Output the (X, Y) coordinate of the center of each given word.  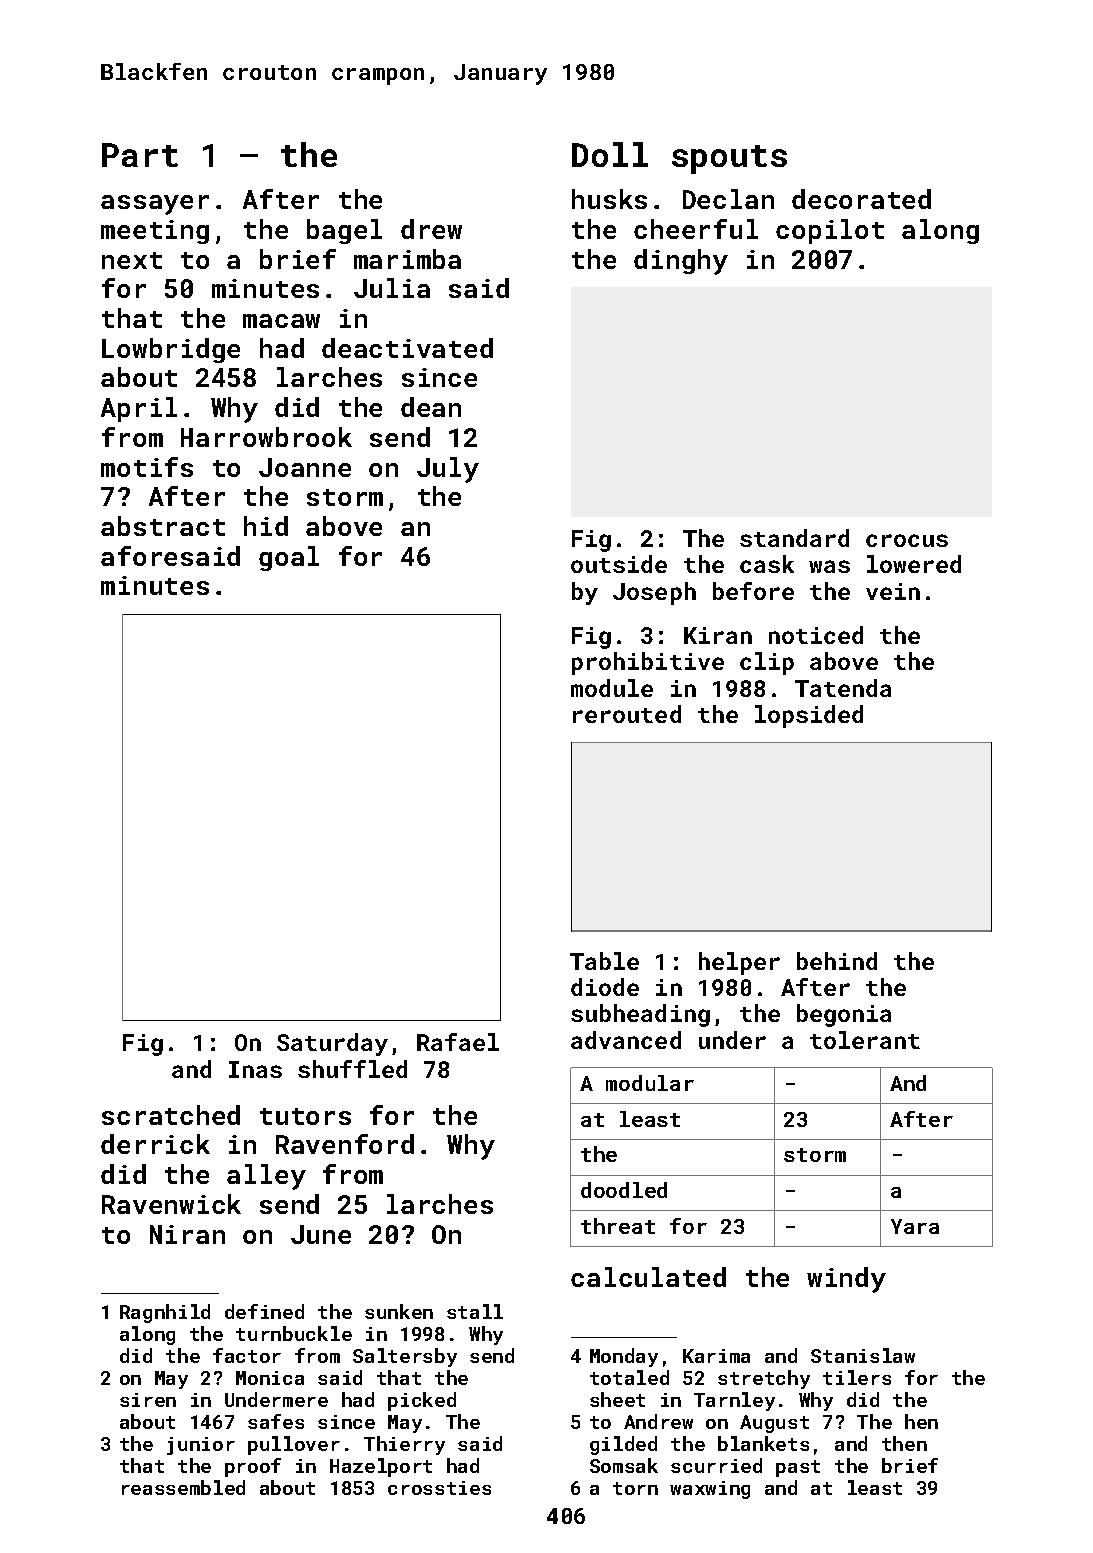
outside (619, 564)
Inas (255, 1069)
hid (266, 526)
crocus (907, 540)
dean (431, 407)
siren (148, 1400)
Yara (915, 1226)
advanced (626, 1040)
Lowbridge (171, 350)
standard (794, 538)
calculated (648, 1277)
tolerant (865, 1040)
